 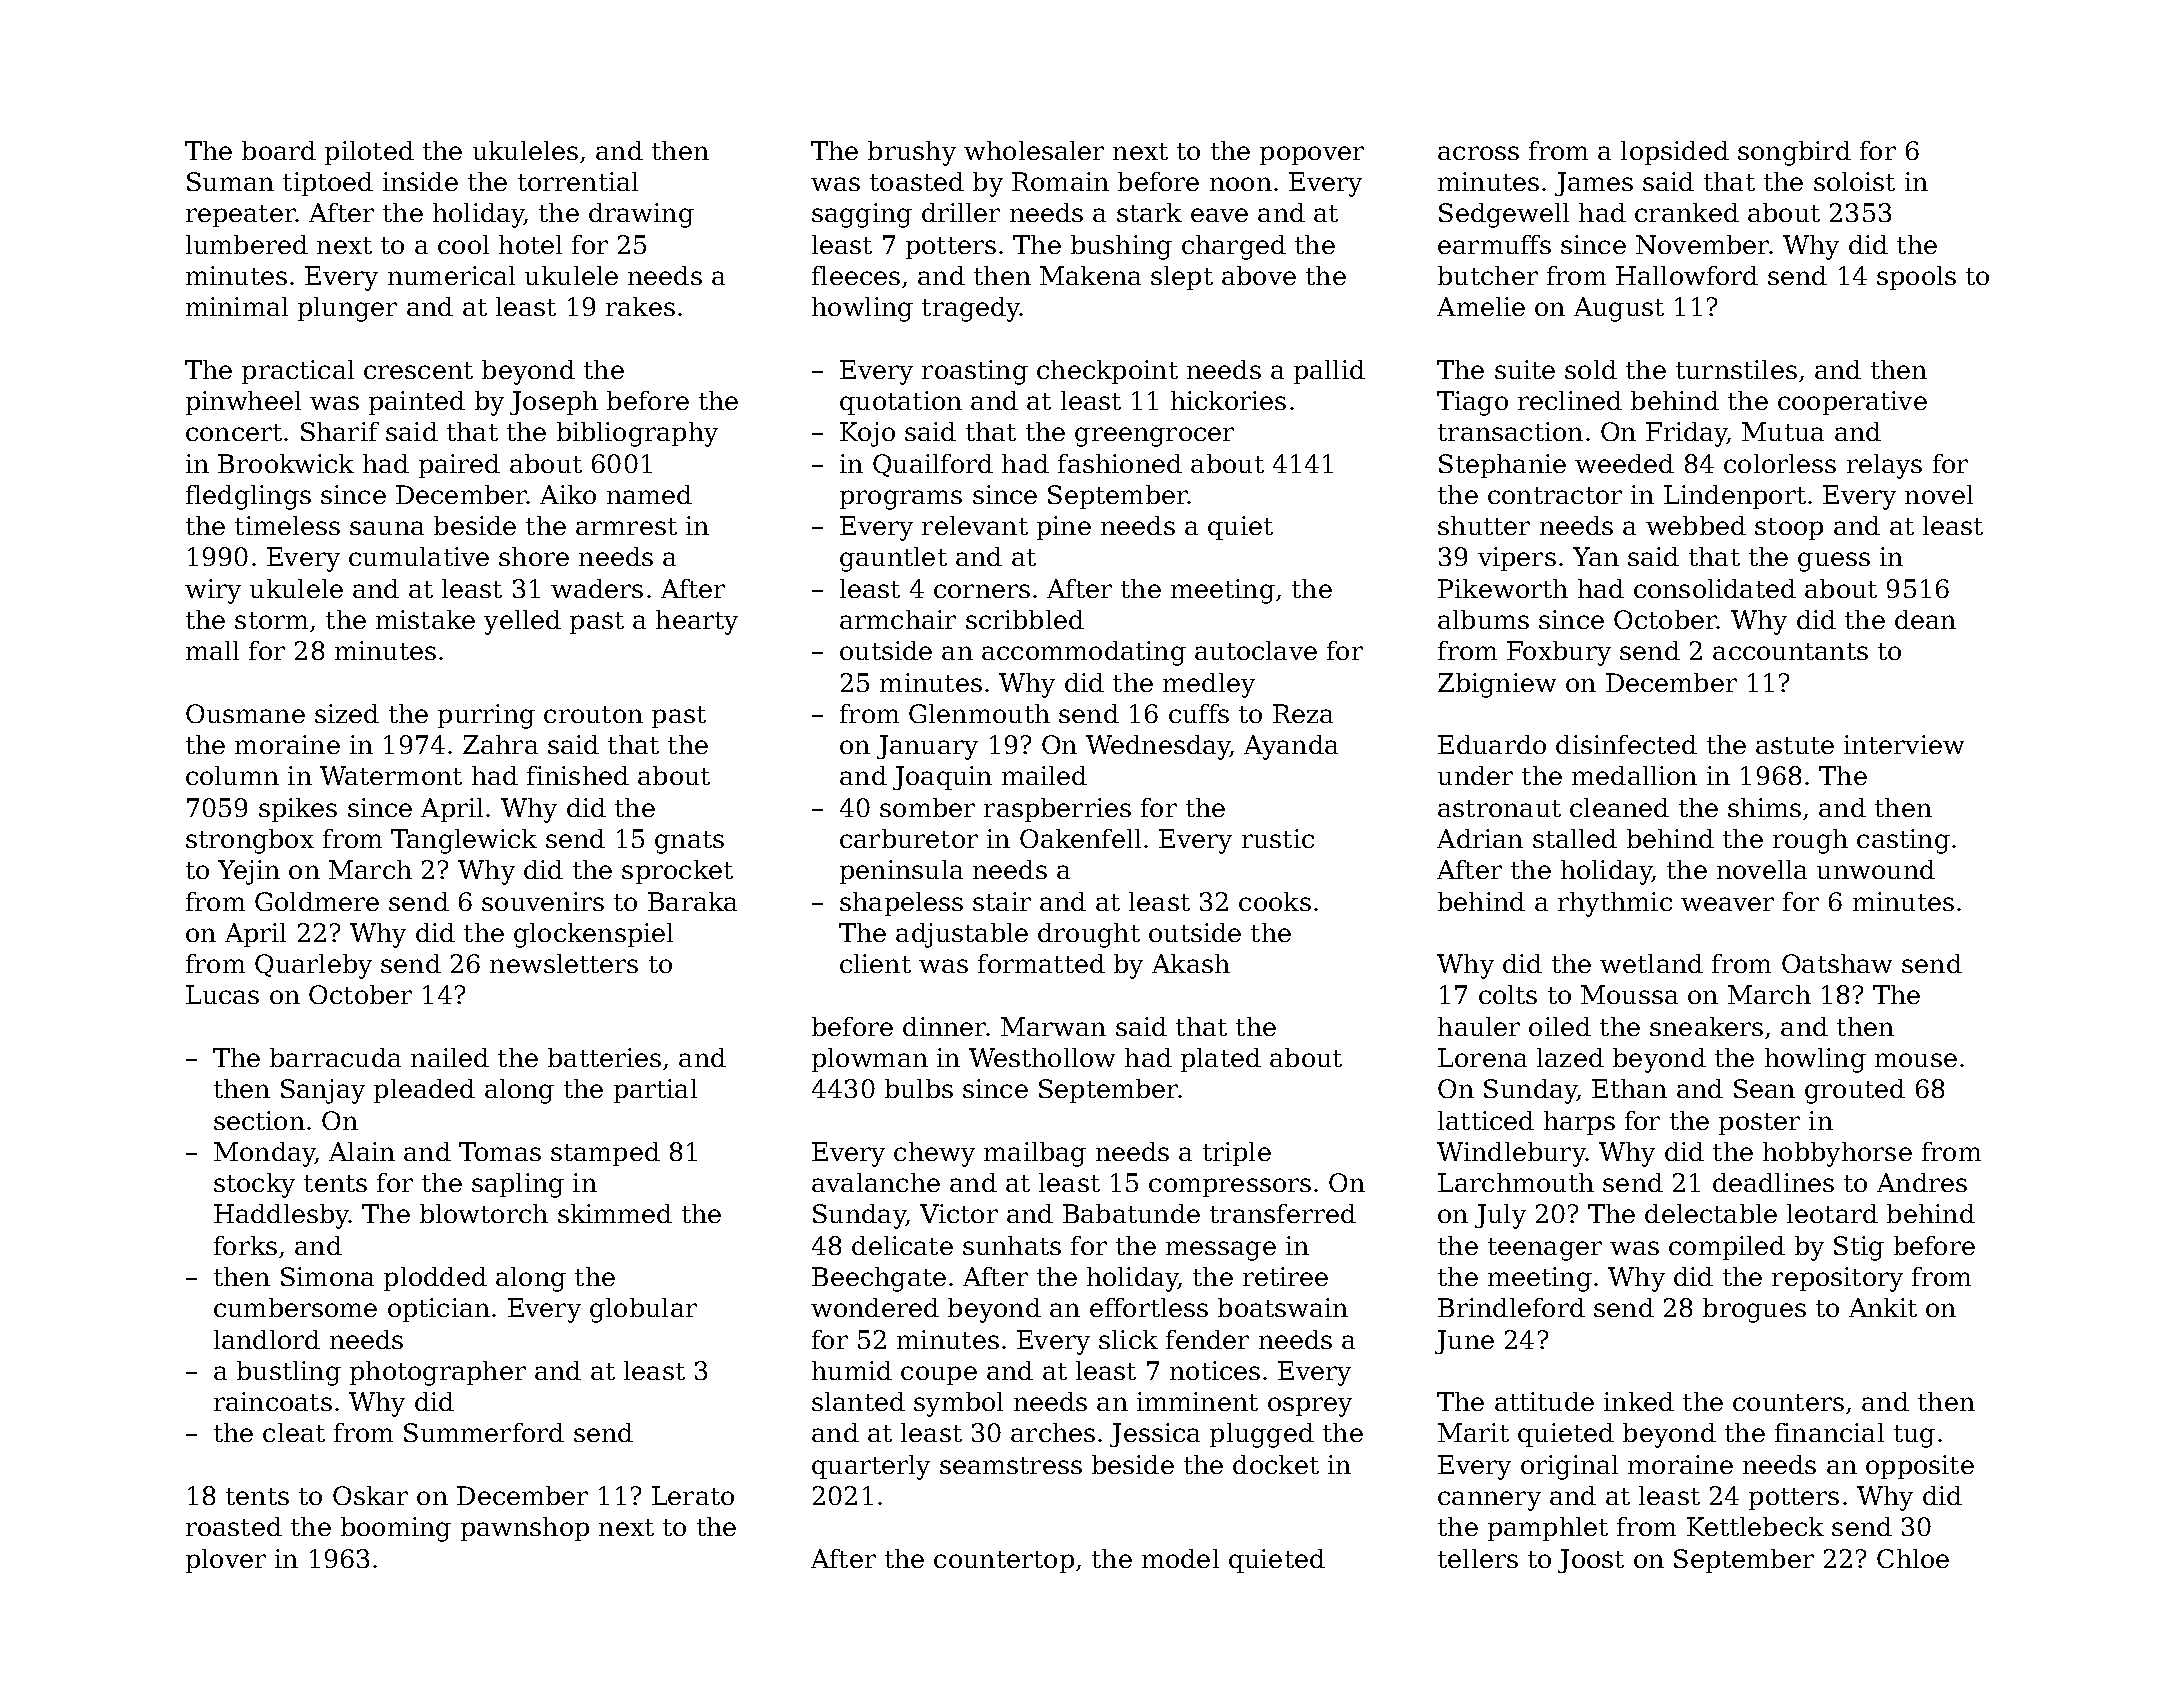 What do you see at coordinates (230, 181) in the document?
I see `Suman` at bounding box center [230, 181].
